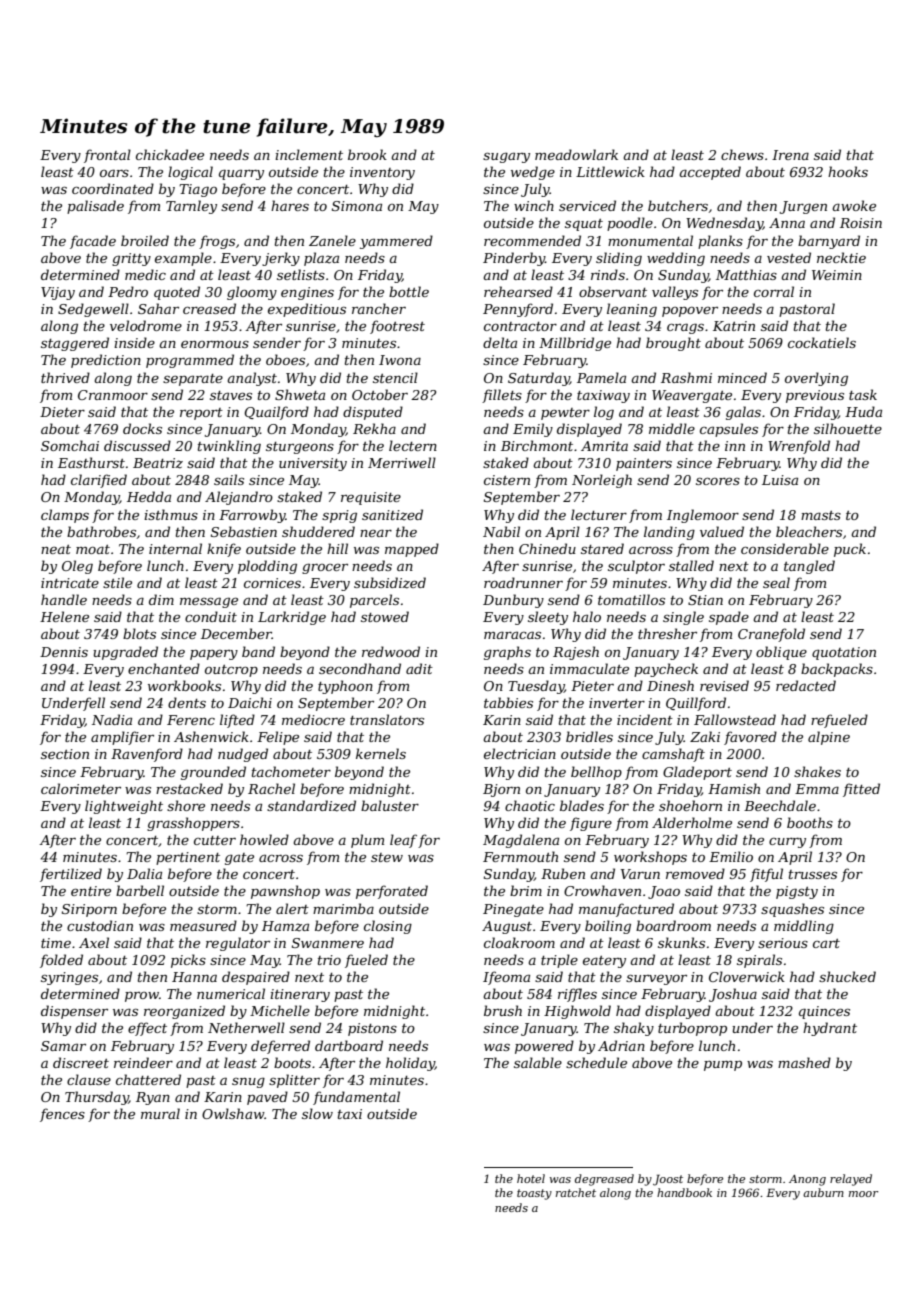 The image size is (924, 1308). I want to click on Hamish, so click(734, 788).
